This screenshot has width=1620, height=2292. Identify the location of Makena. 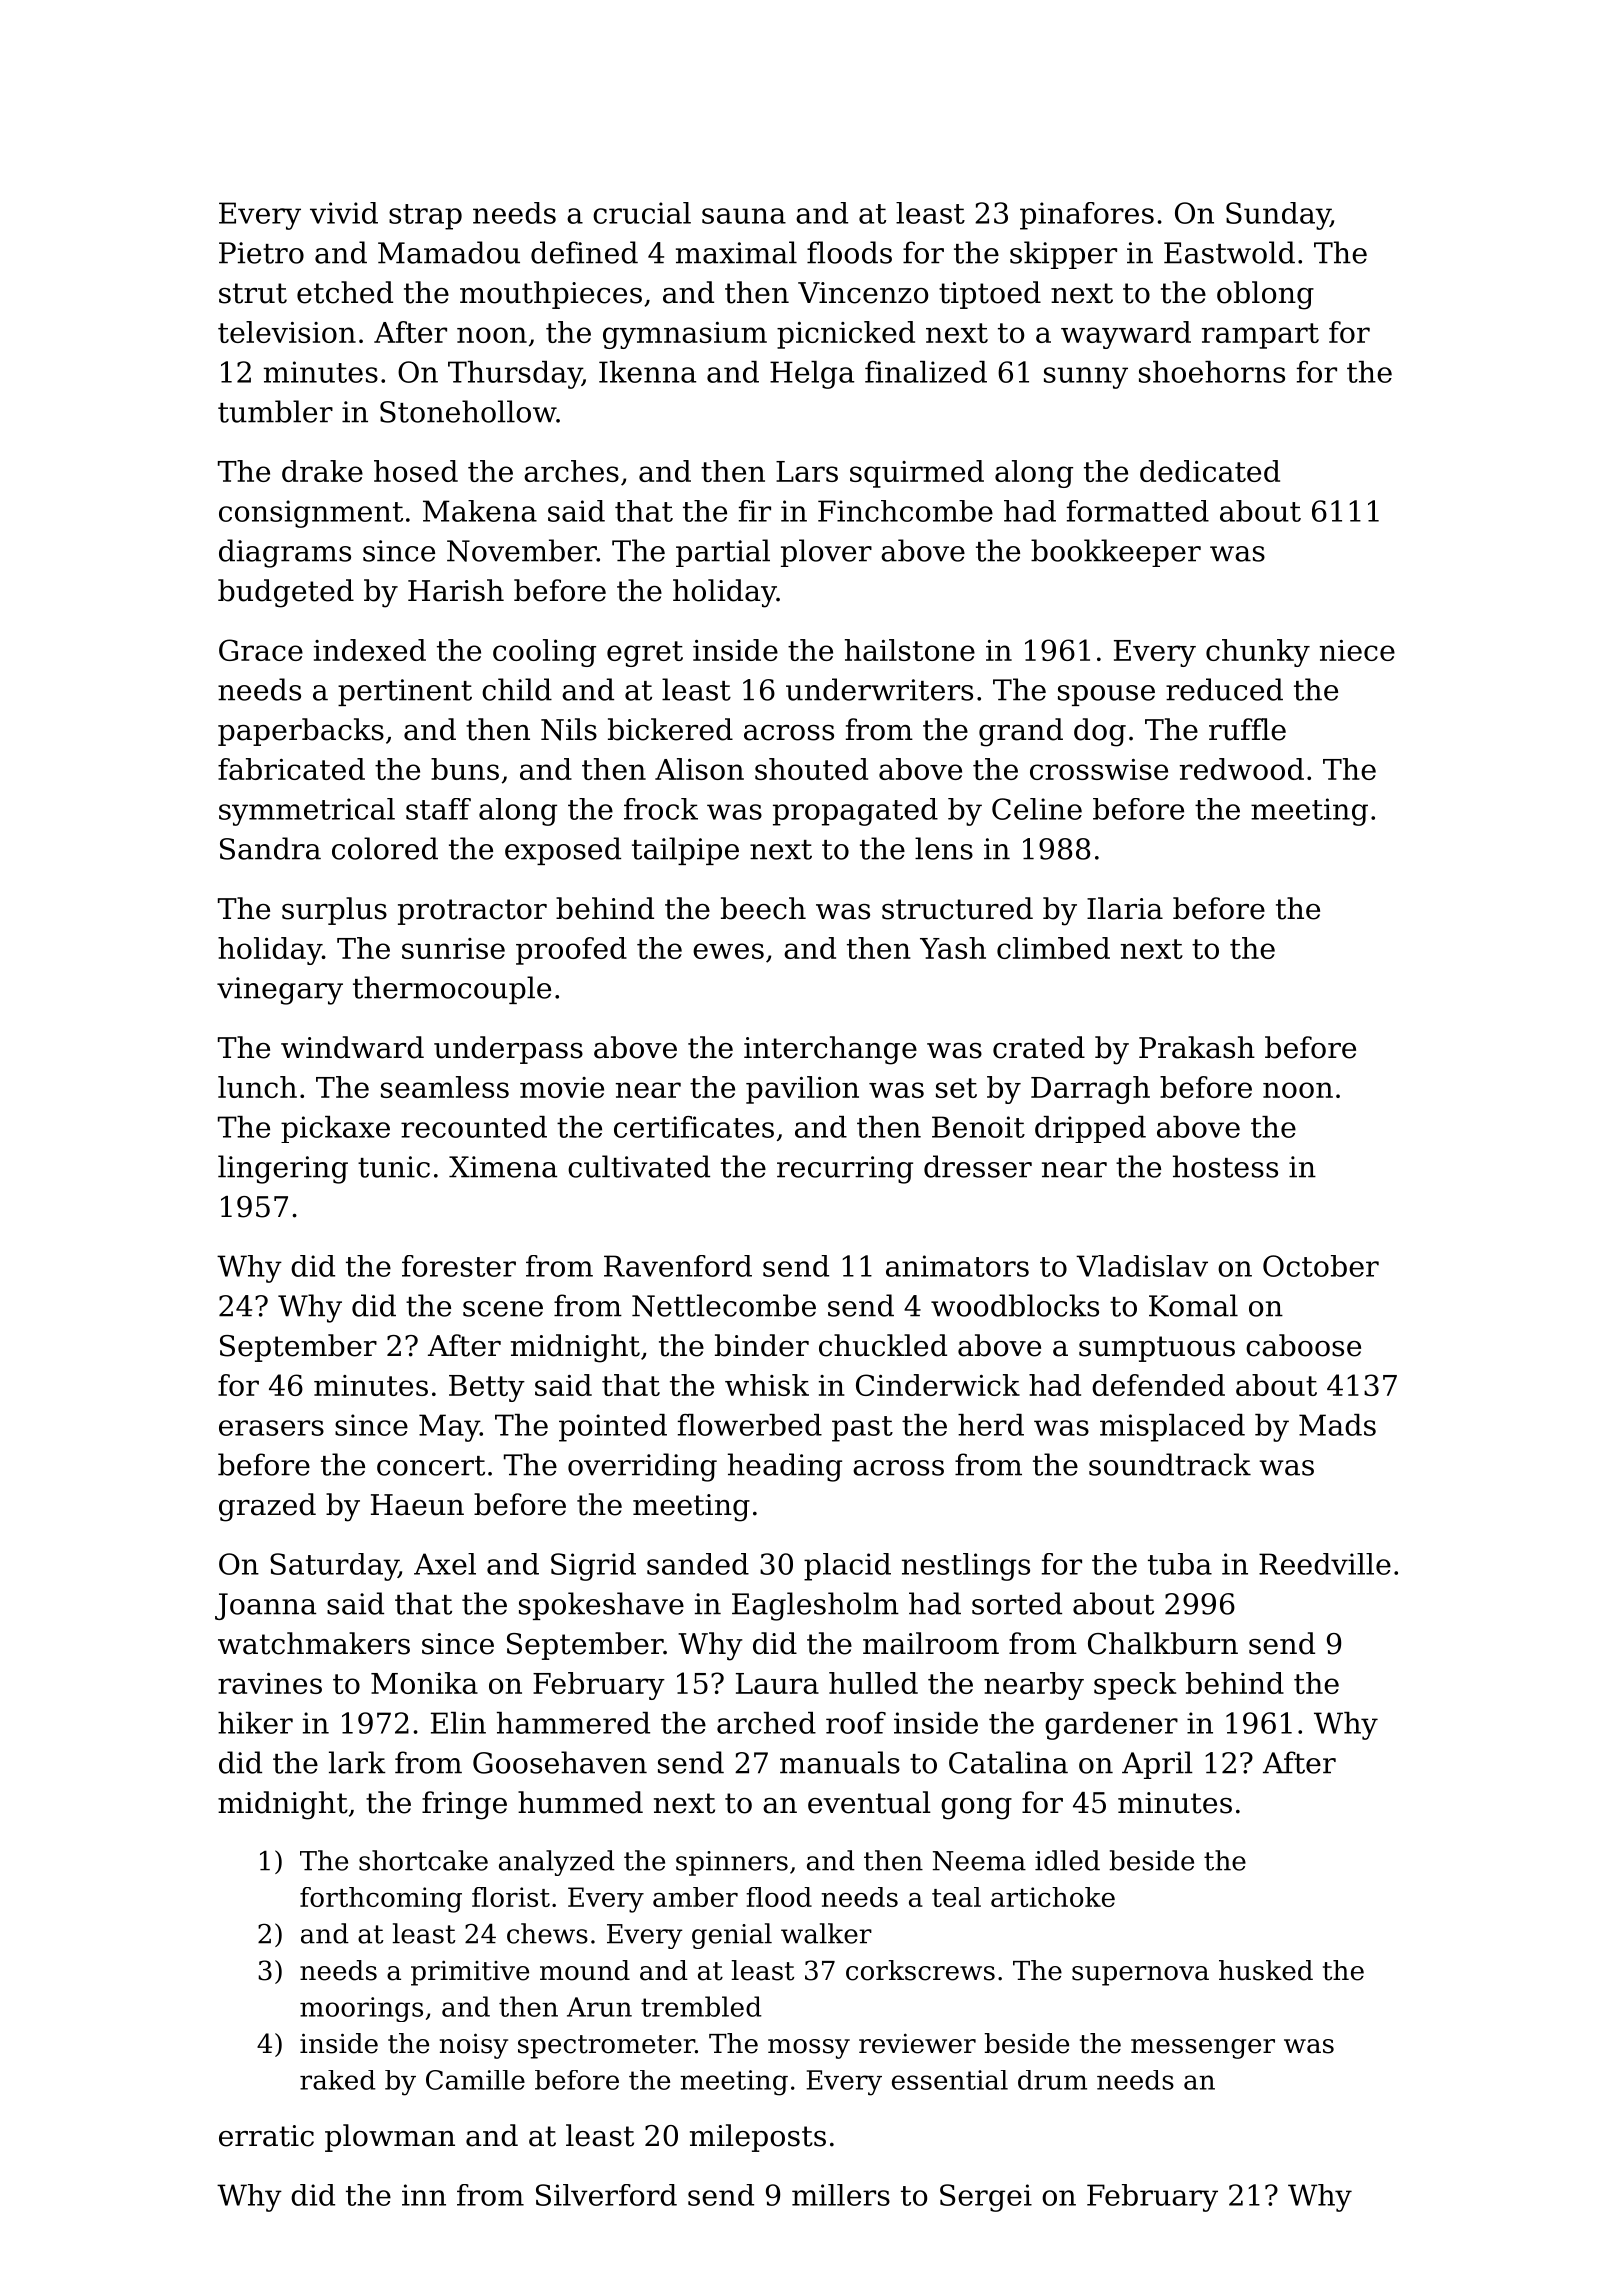
(480, 511).
